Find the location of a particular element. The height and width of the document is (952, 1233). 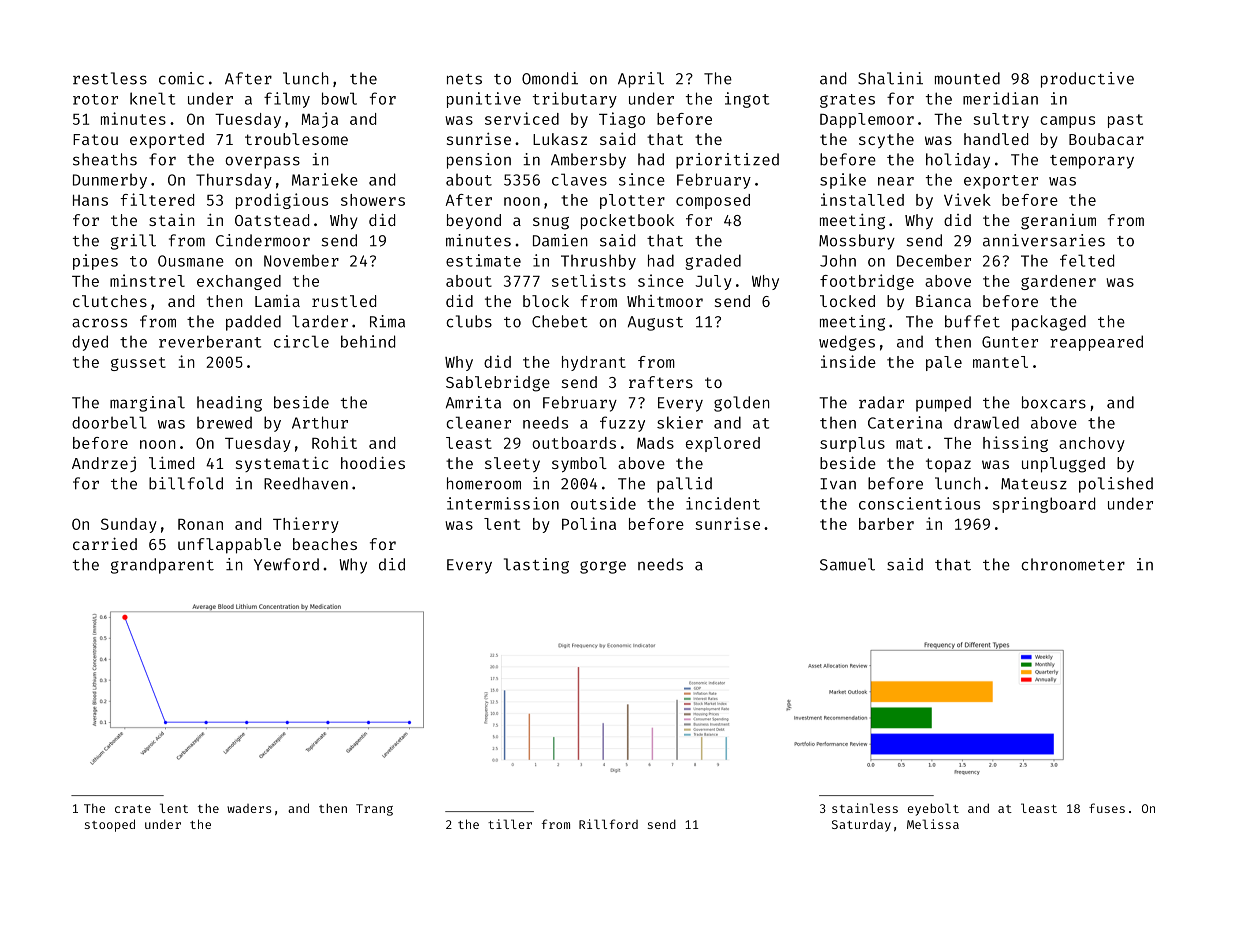

filtered is located at coordinates (157, 199).
